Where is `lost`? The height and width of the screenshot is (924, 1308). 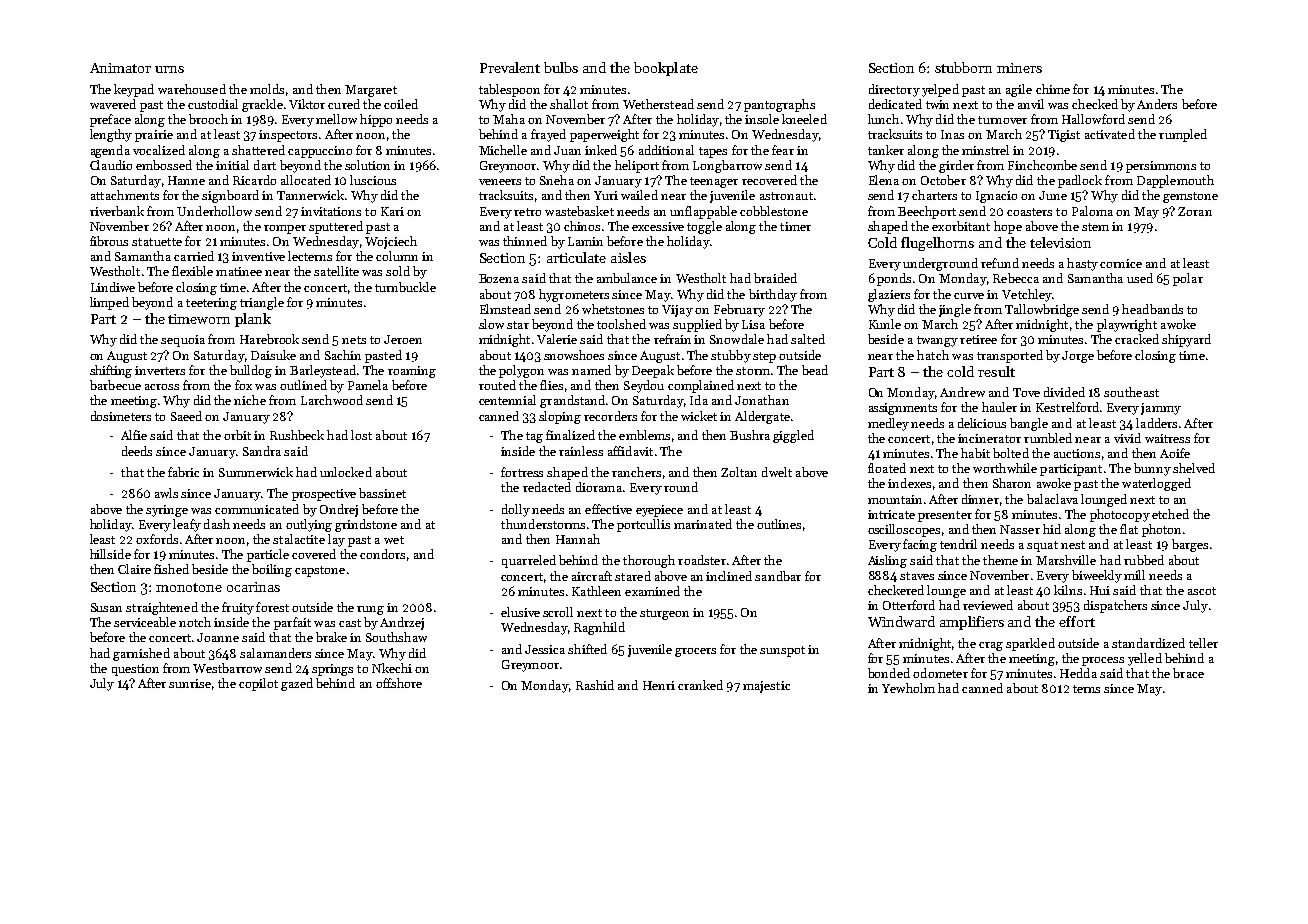 lost is located at coordinates (361, 435).
